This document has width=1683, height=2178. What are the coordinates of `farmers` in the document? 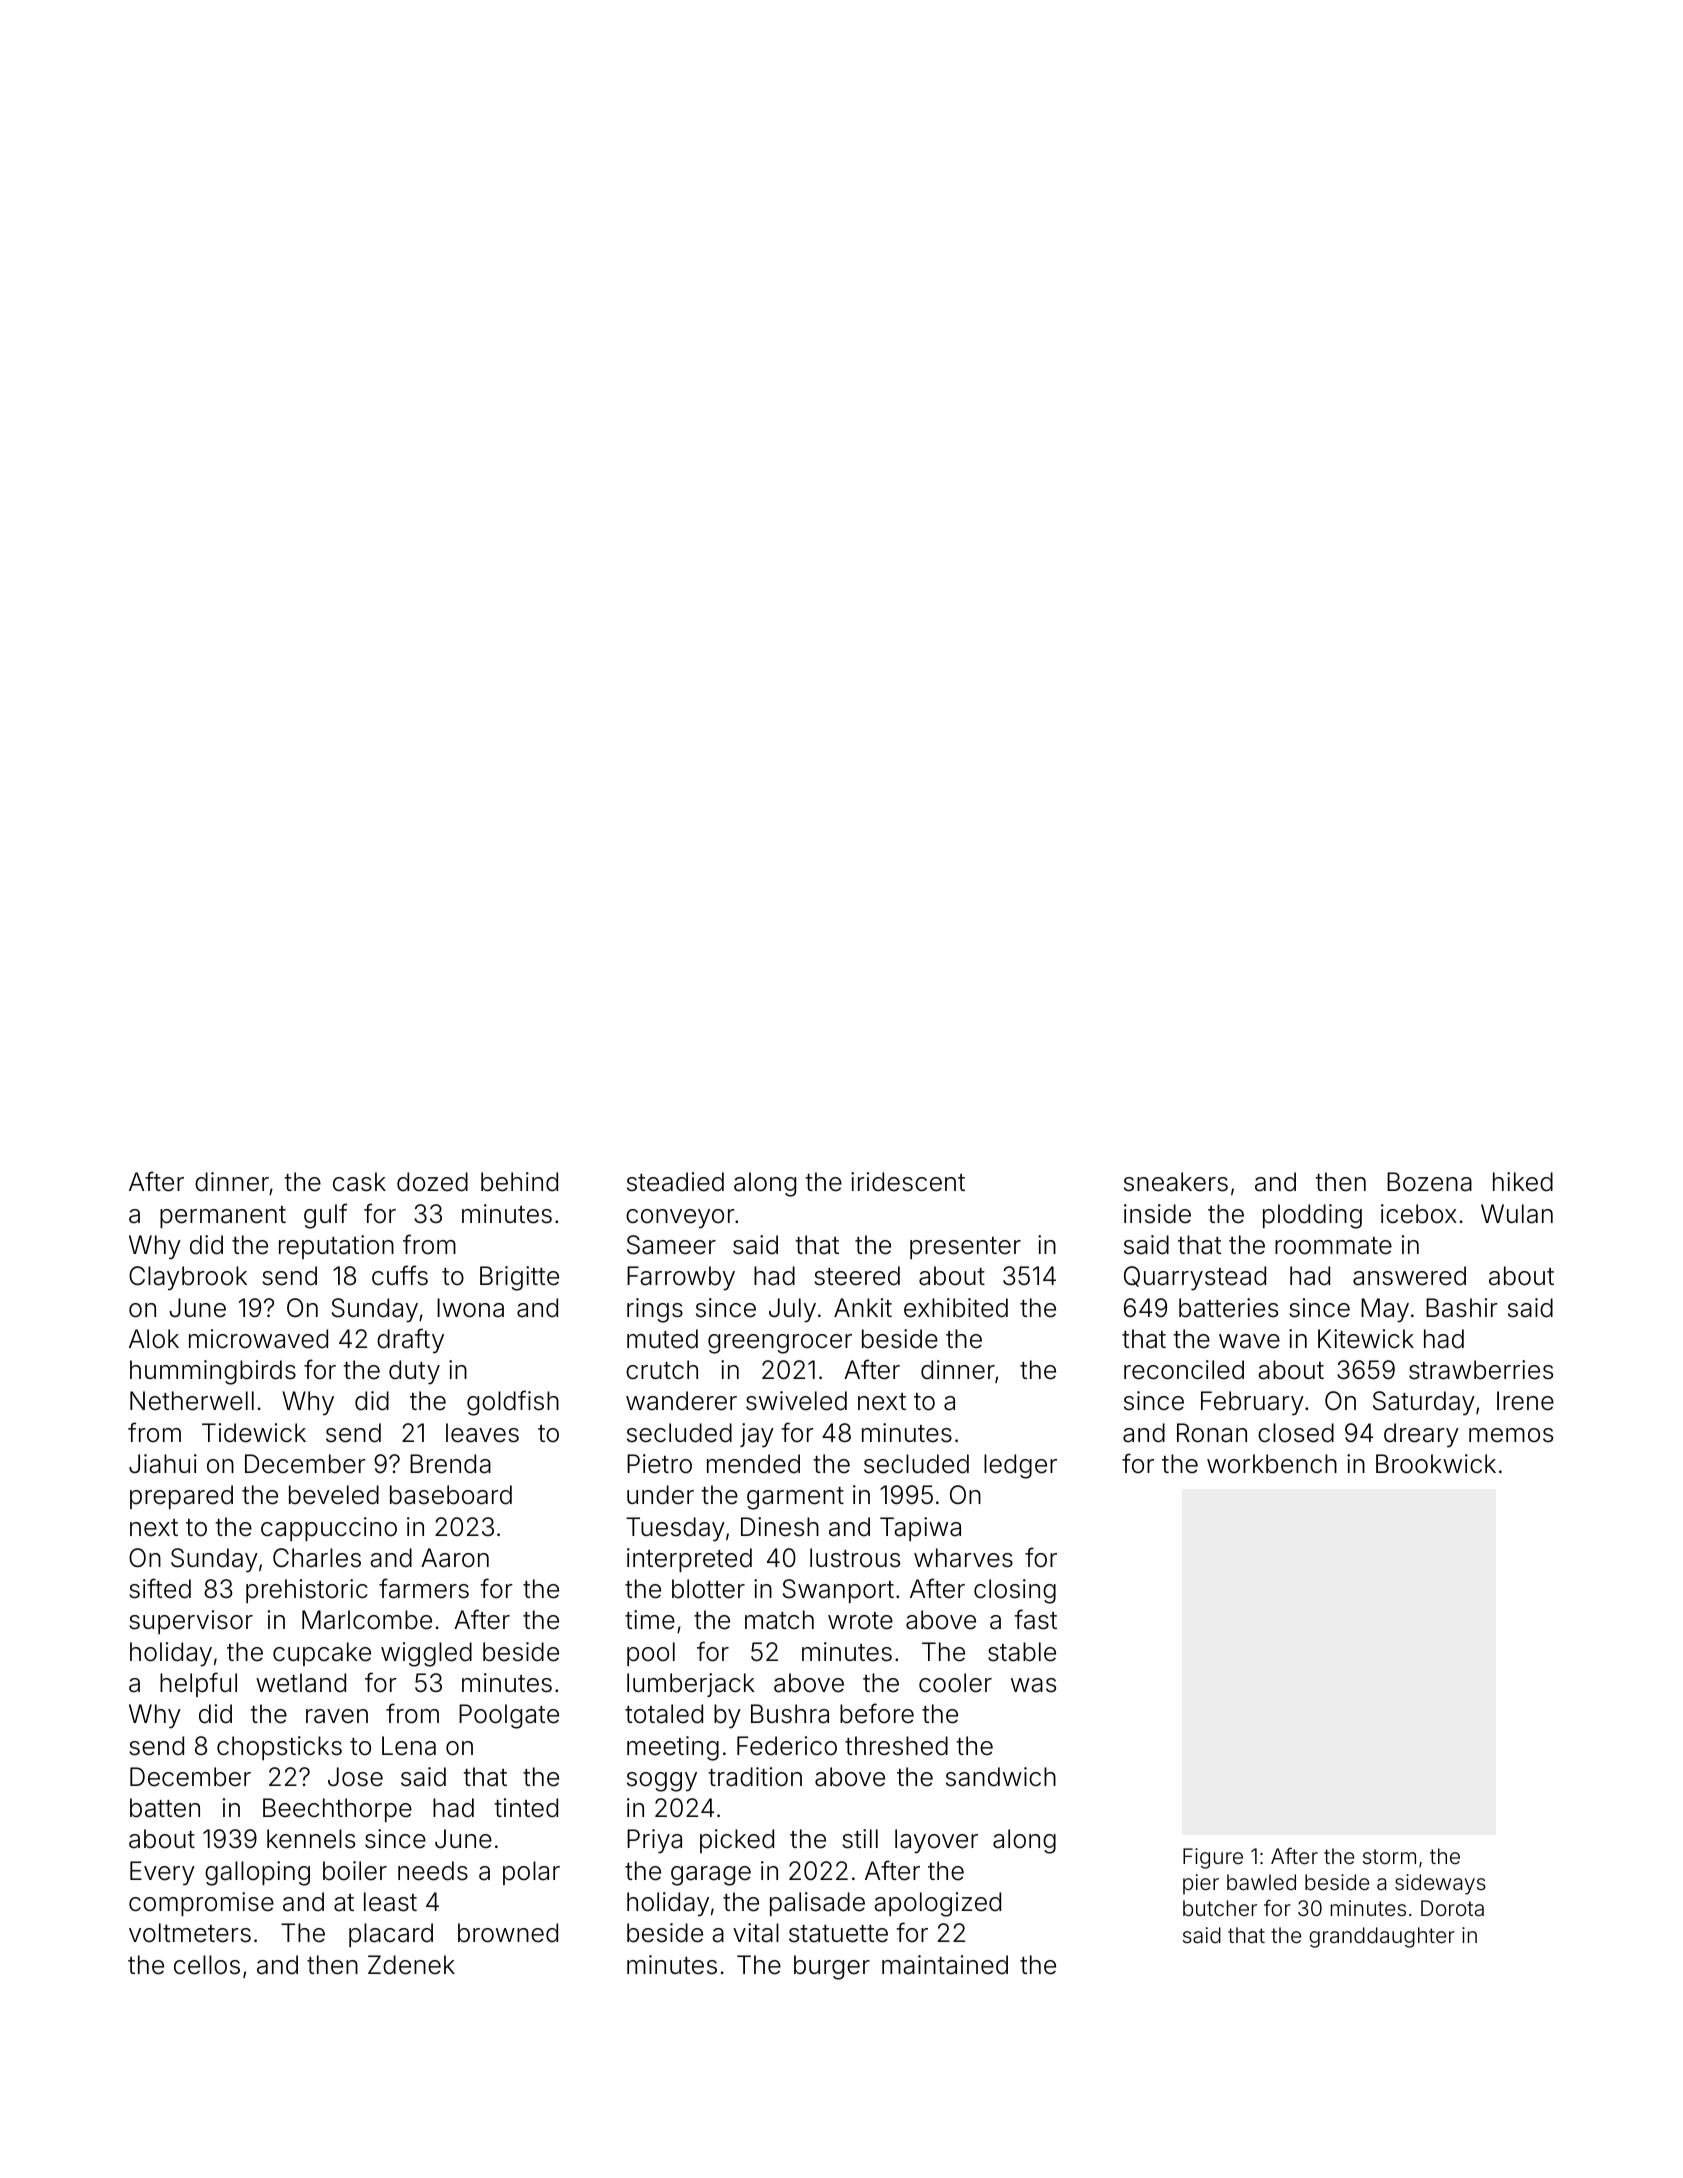 It's located at (424, 1588).
